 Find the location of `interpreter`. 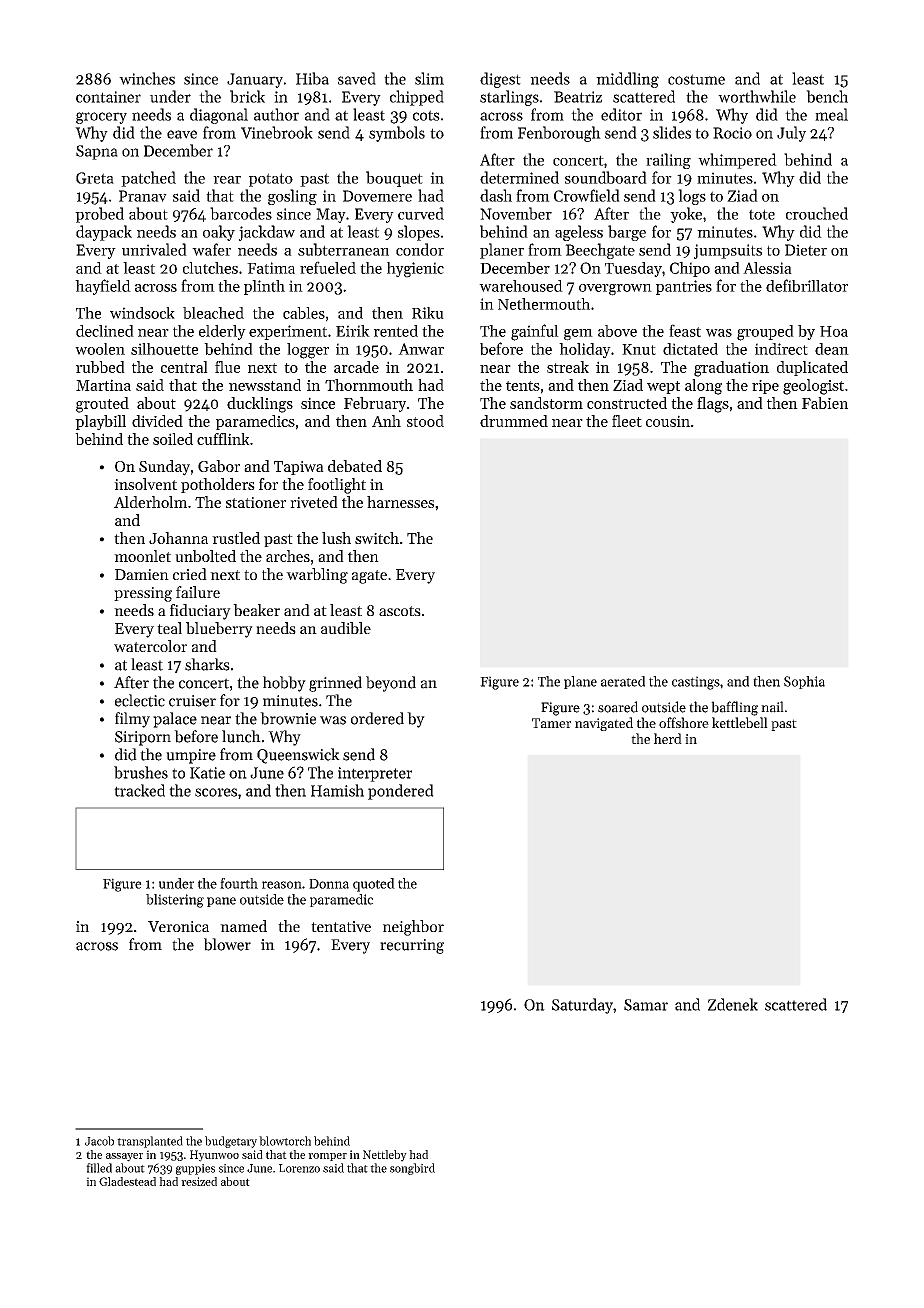

interpreter is located at coordinates (375, 774).
